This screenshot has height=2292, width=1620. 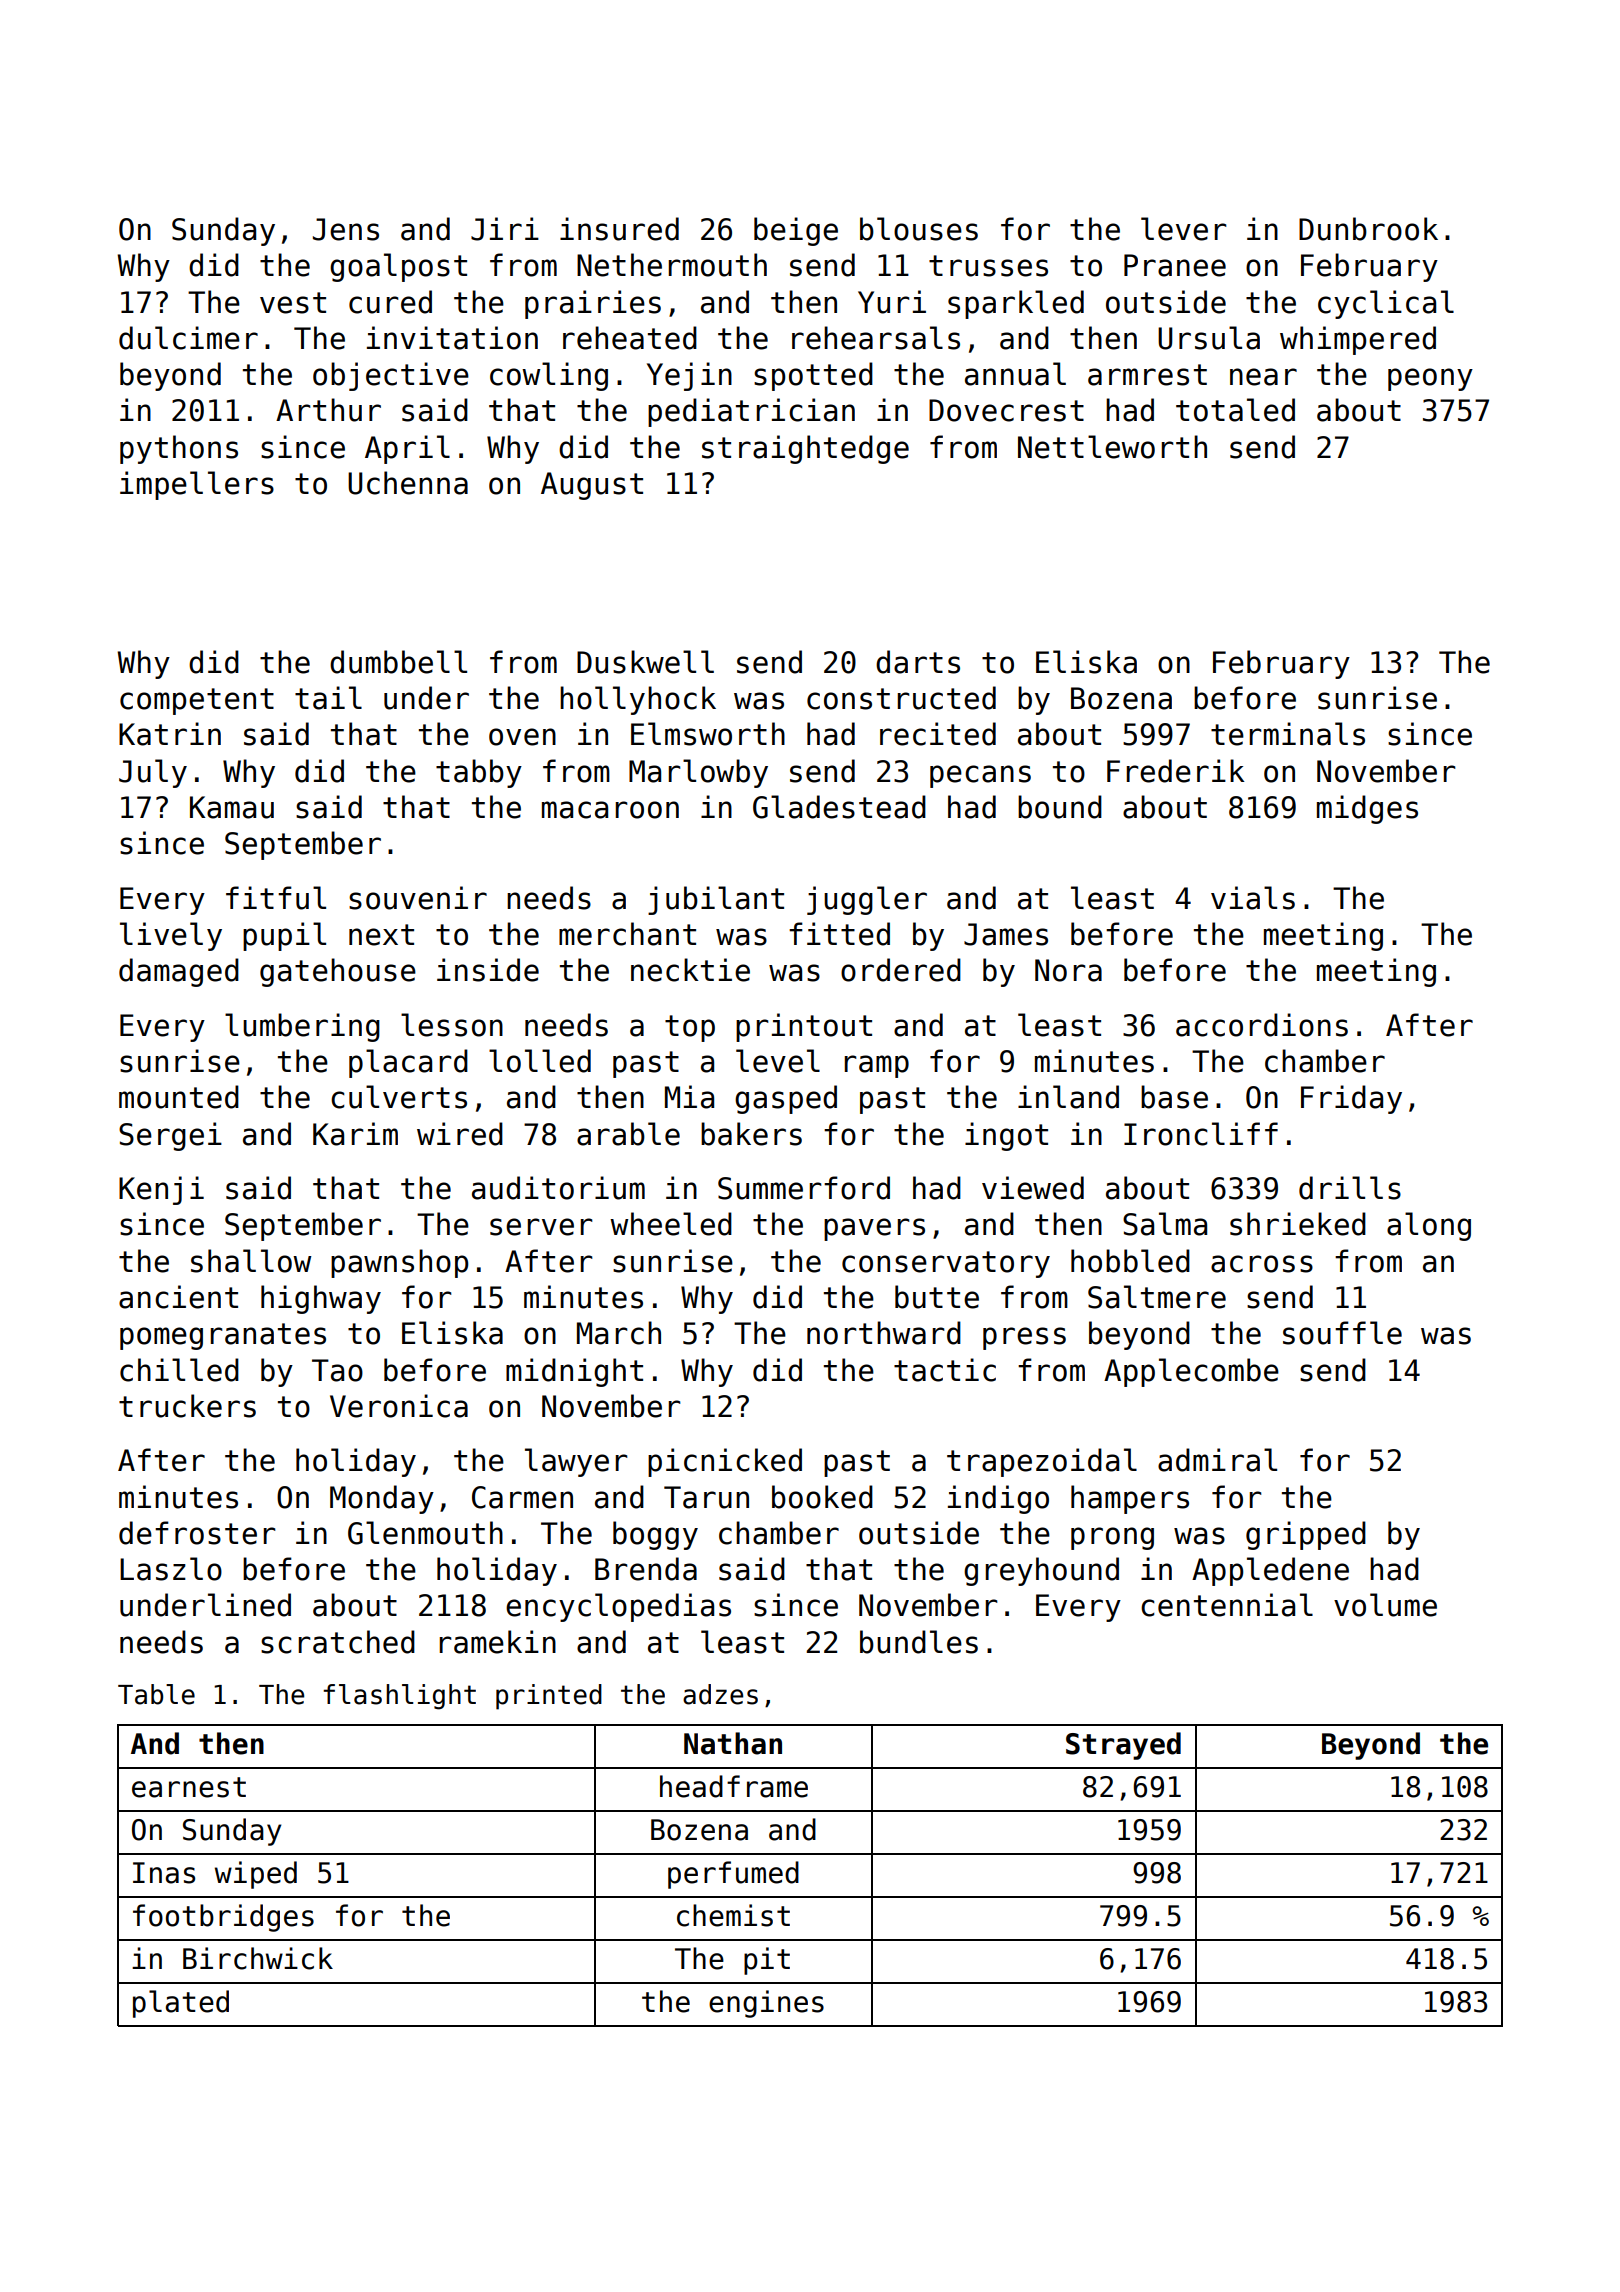 I want to click on Monday, so click(x=382, y=1499).
